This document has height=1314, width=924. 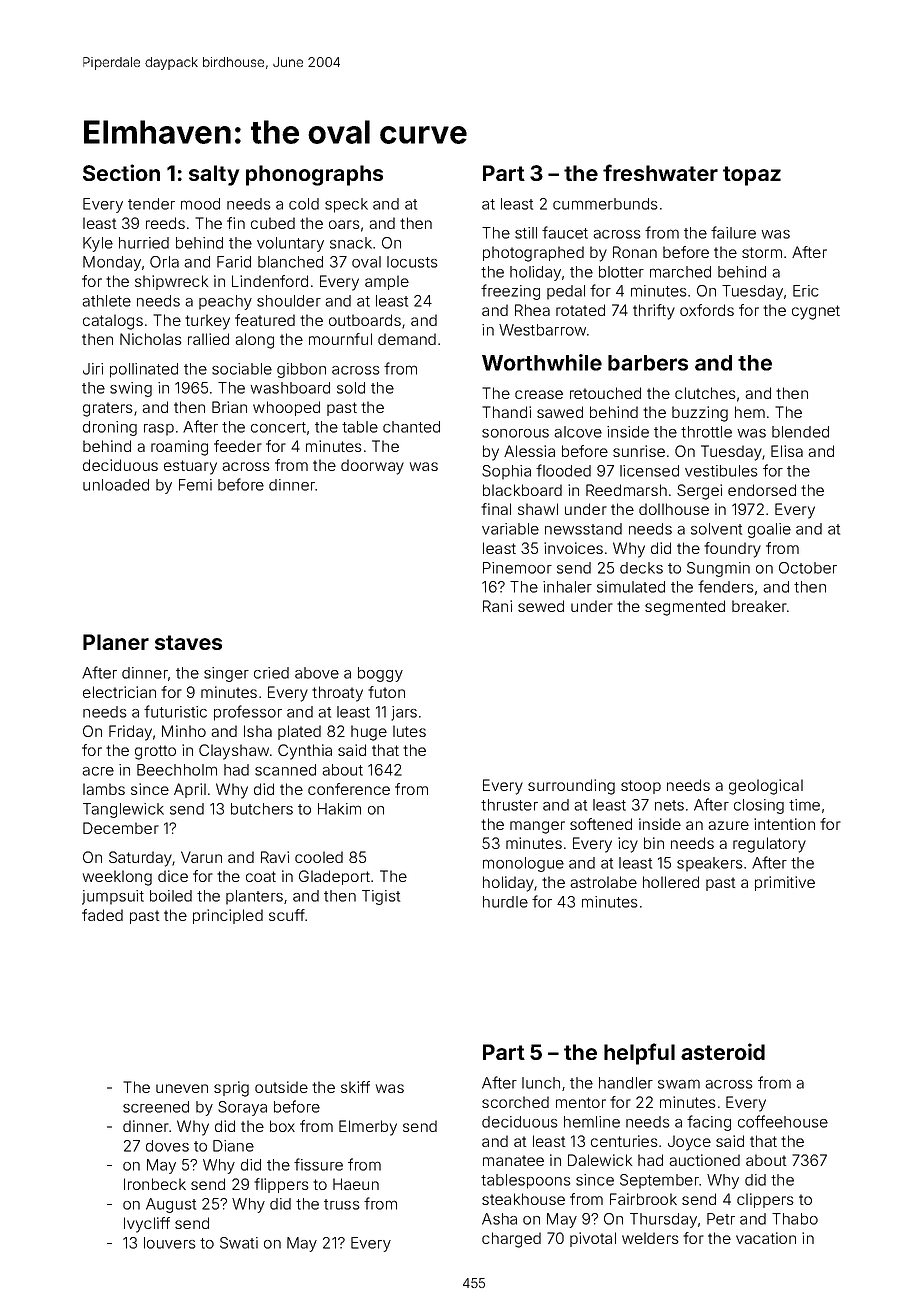 What do you see at coordinates (605, 204) in the document?
I see `cummerbunds` at bounding box center [605, 204].
